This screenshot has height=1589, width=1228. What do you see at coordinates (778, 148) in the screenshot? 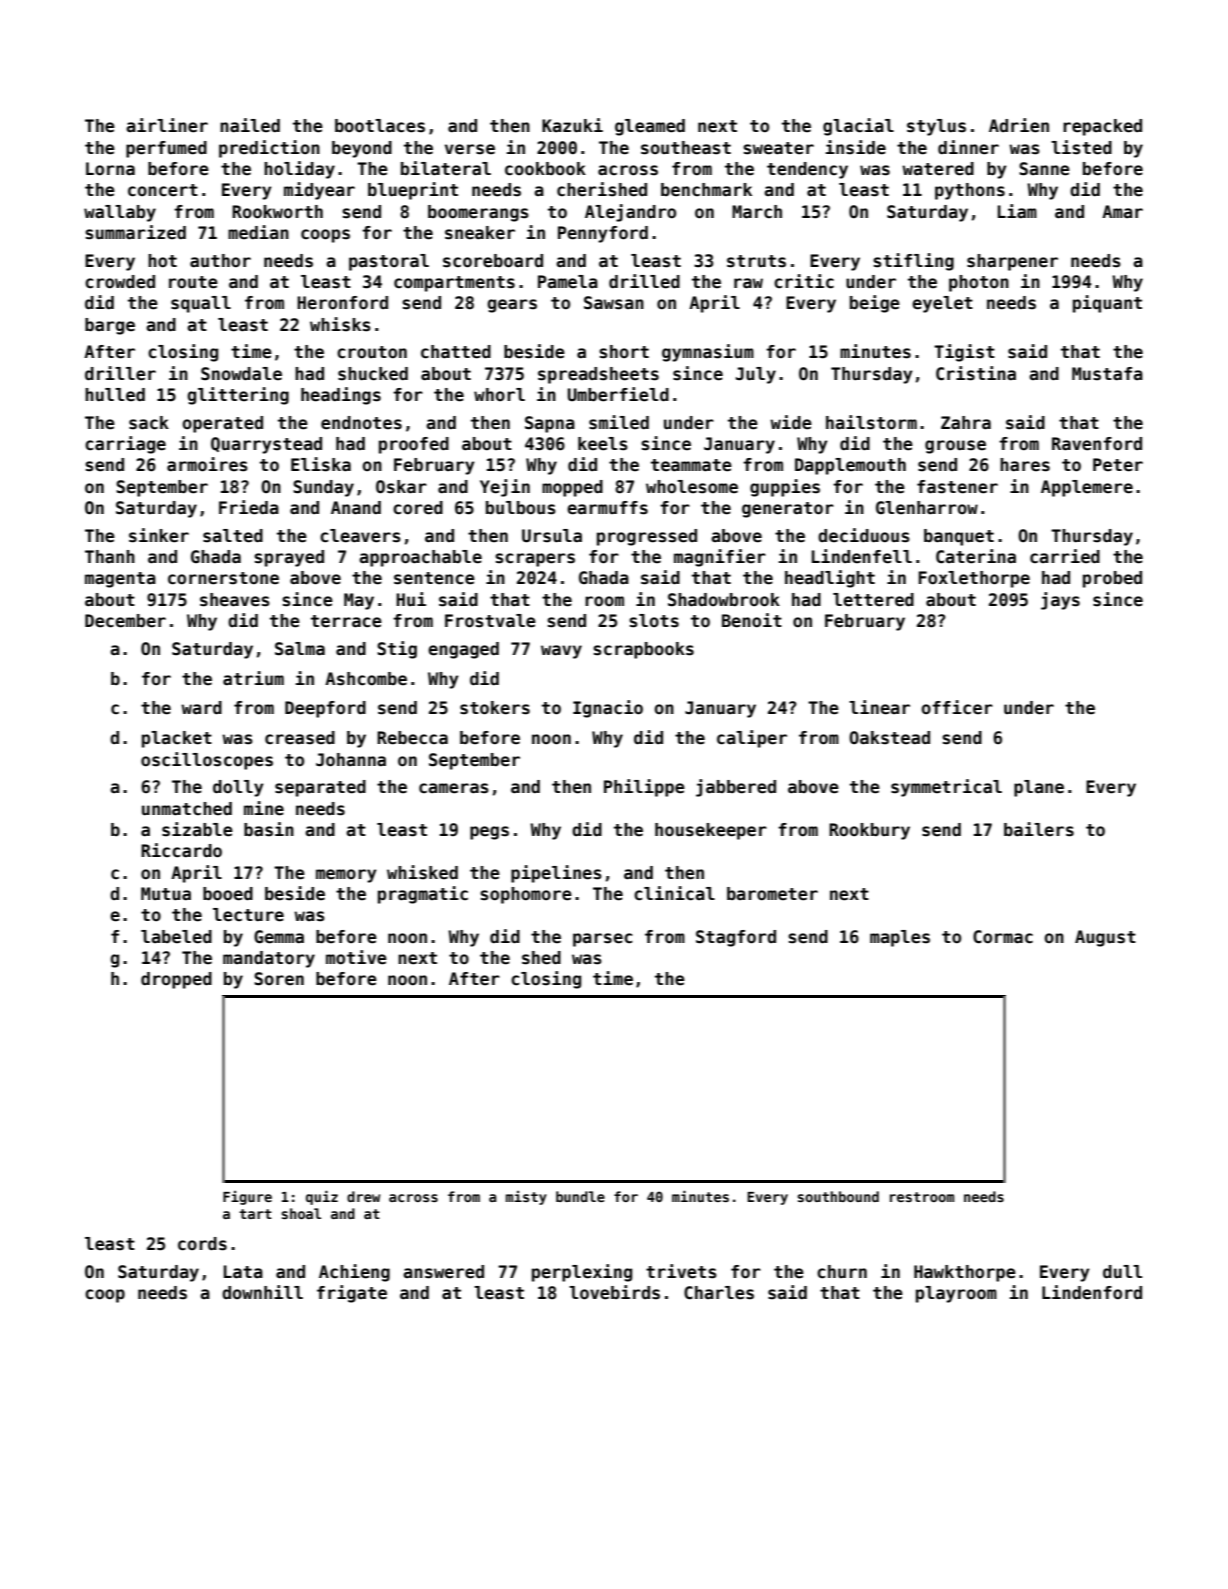
I see `sweater` at bounding box center [778, 148].
